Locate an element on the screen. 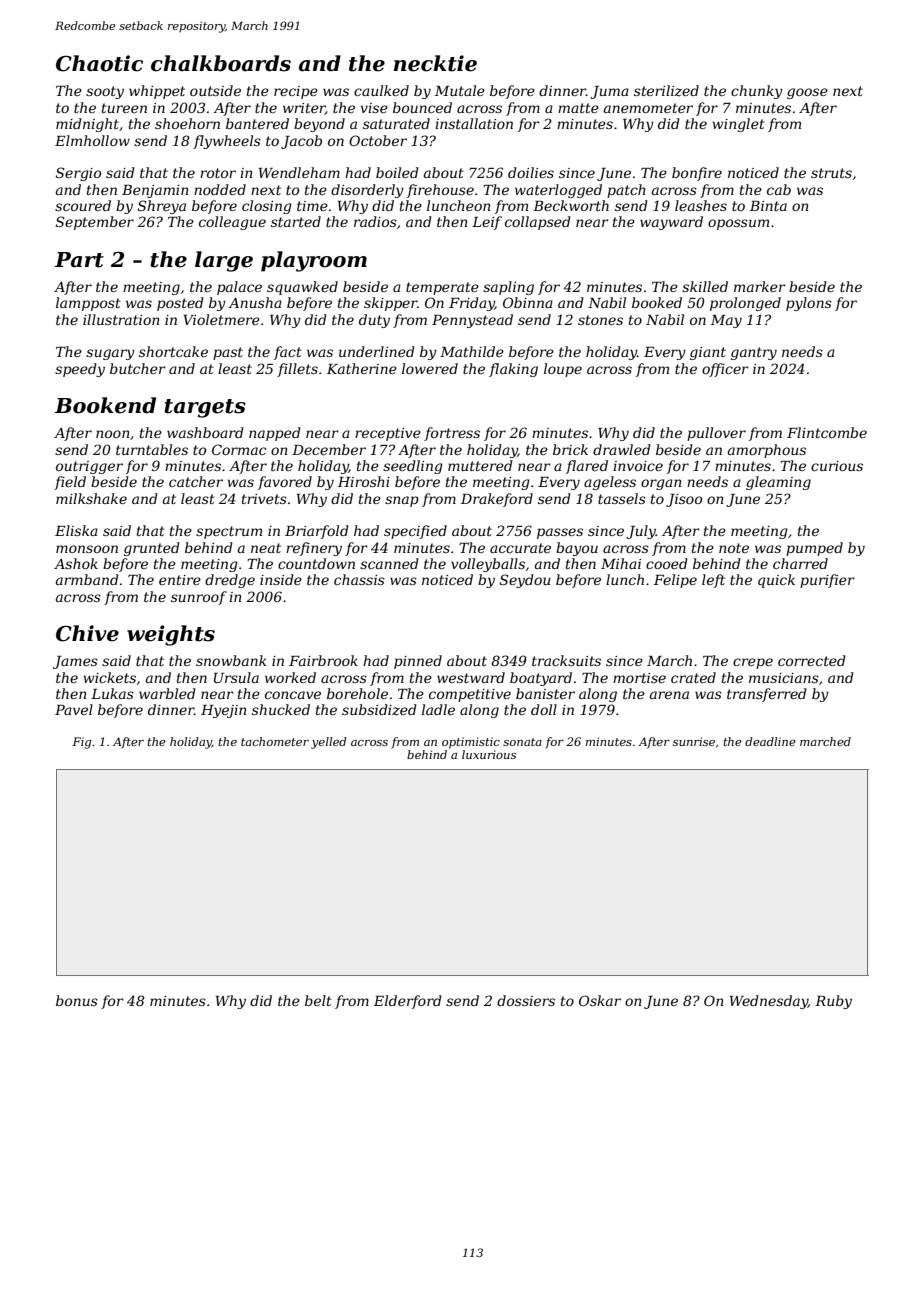  ladle is located at coordinates (438, 709).
